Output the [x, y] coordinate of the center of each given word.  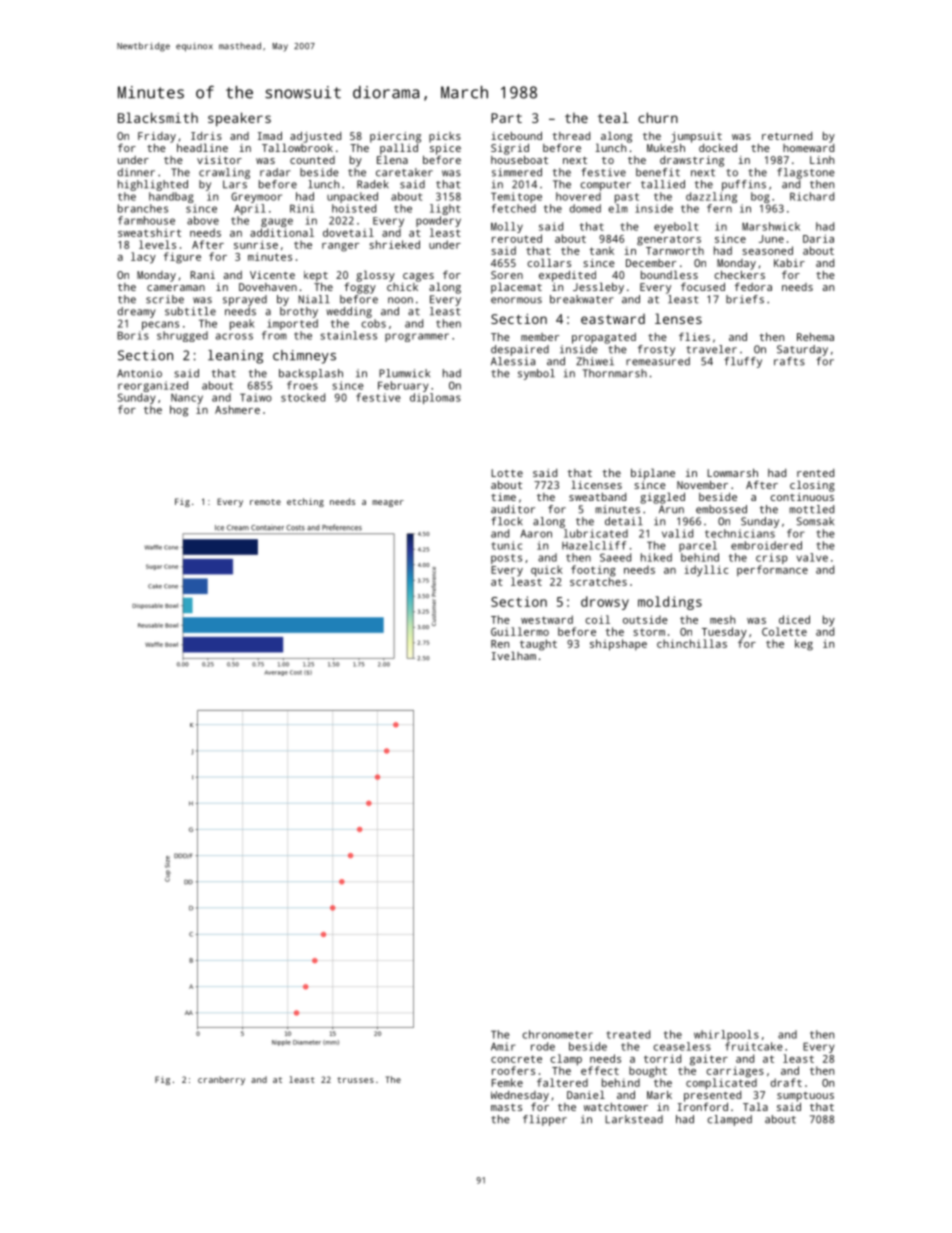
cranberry [221, 1080]
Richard [812, 196]
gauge [277, 222]
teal [613, 117]
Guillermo [520, 631]
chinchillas [692, 643]
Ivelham [514, 655]
